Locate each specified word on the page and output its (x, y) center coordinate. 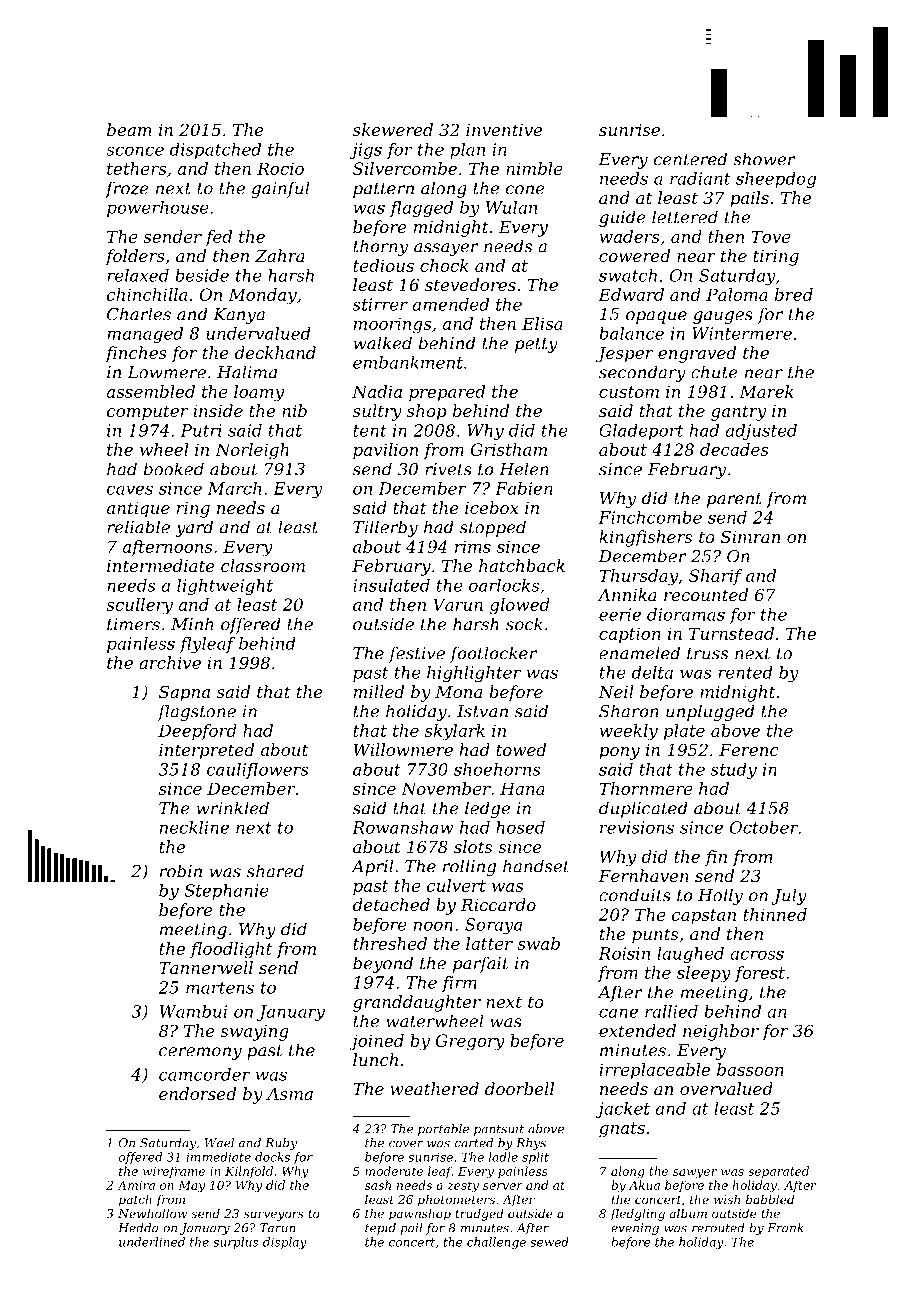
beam (129, 129)
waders (630, 236)
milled (379, 691)
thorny (380, 247)
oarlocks (504, 585)
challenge (496, 1243)
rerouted (718, 1228)
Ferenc (749, 750)
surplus (235, 1243)
